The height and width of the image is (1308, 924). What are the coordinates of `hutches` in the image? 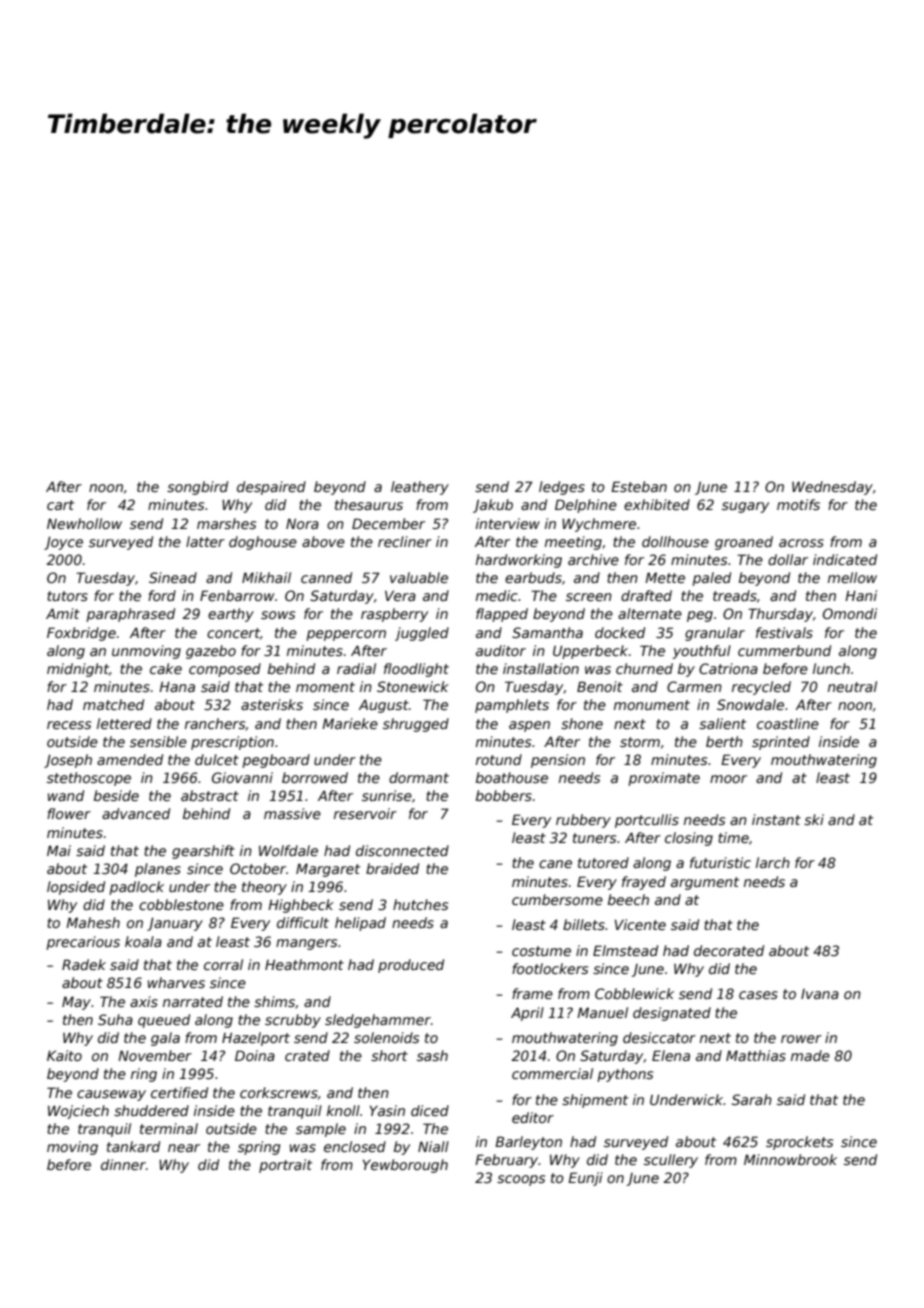 It's located at (420, 904).
